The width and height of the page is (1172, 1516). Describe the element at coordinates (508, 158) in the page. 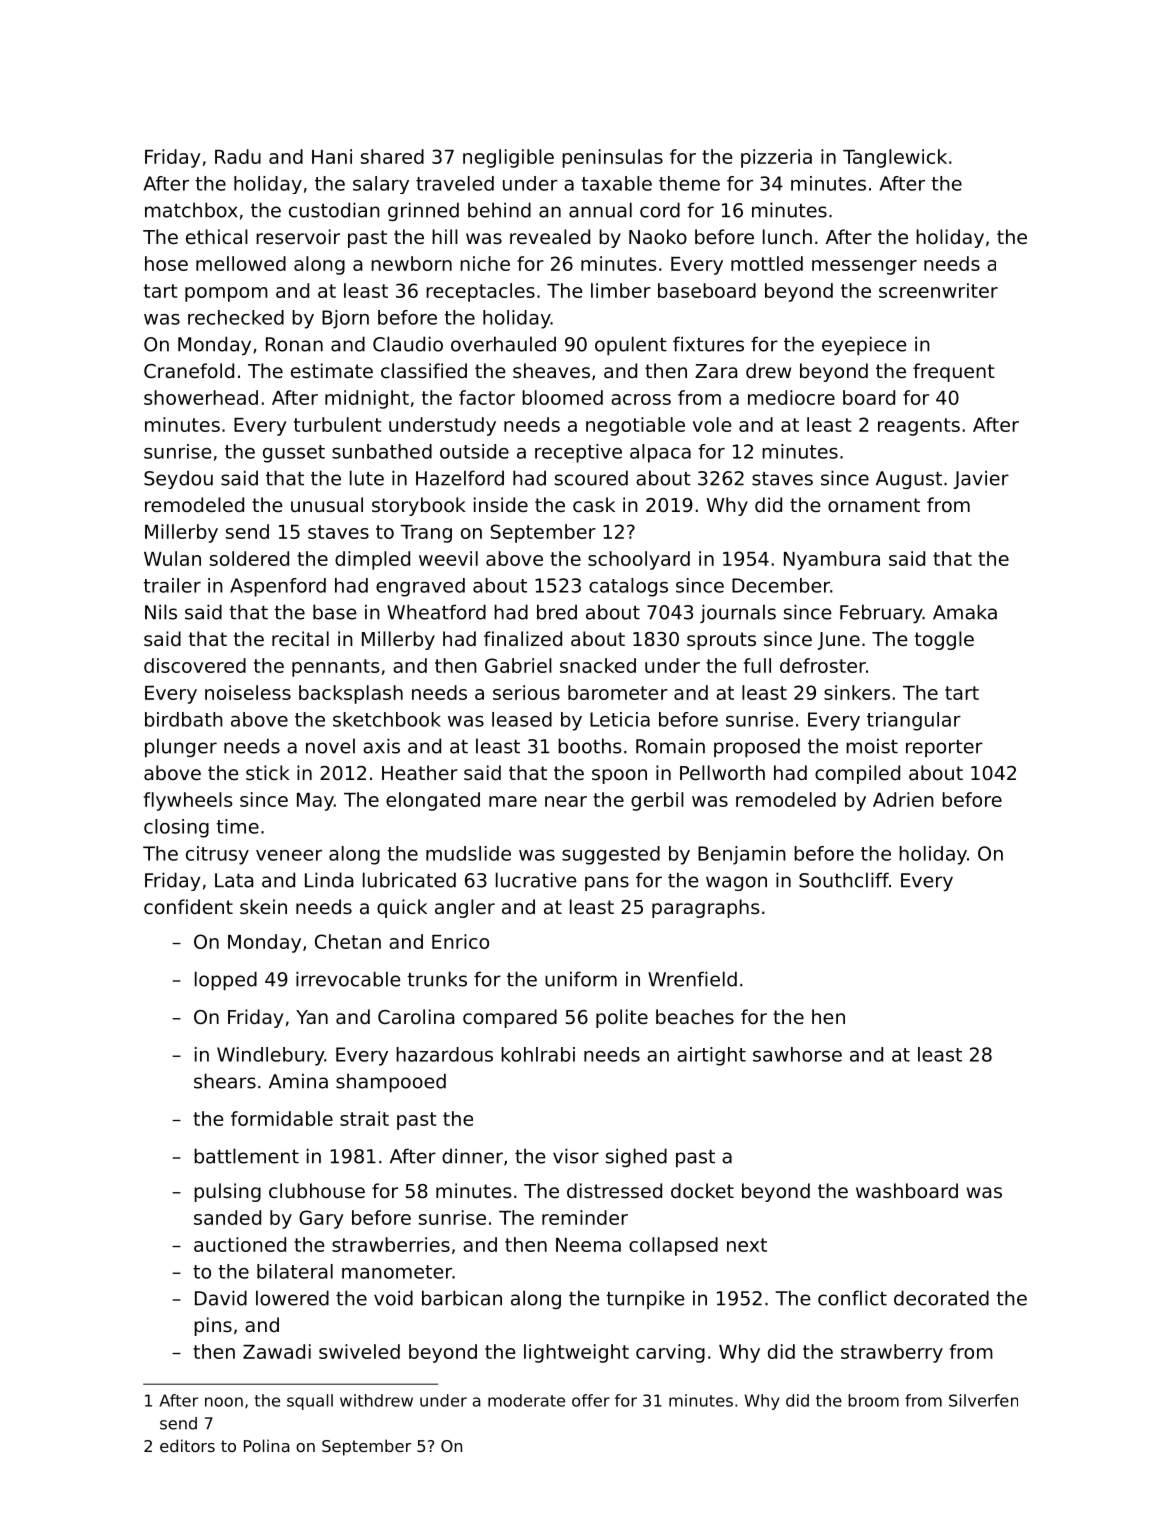

I see `negligible` at that location.
